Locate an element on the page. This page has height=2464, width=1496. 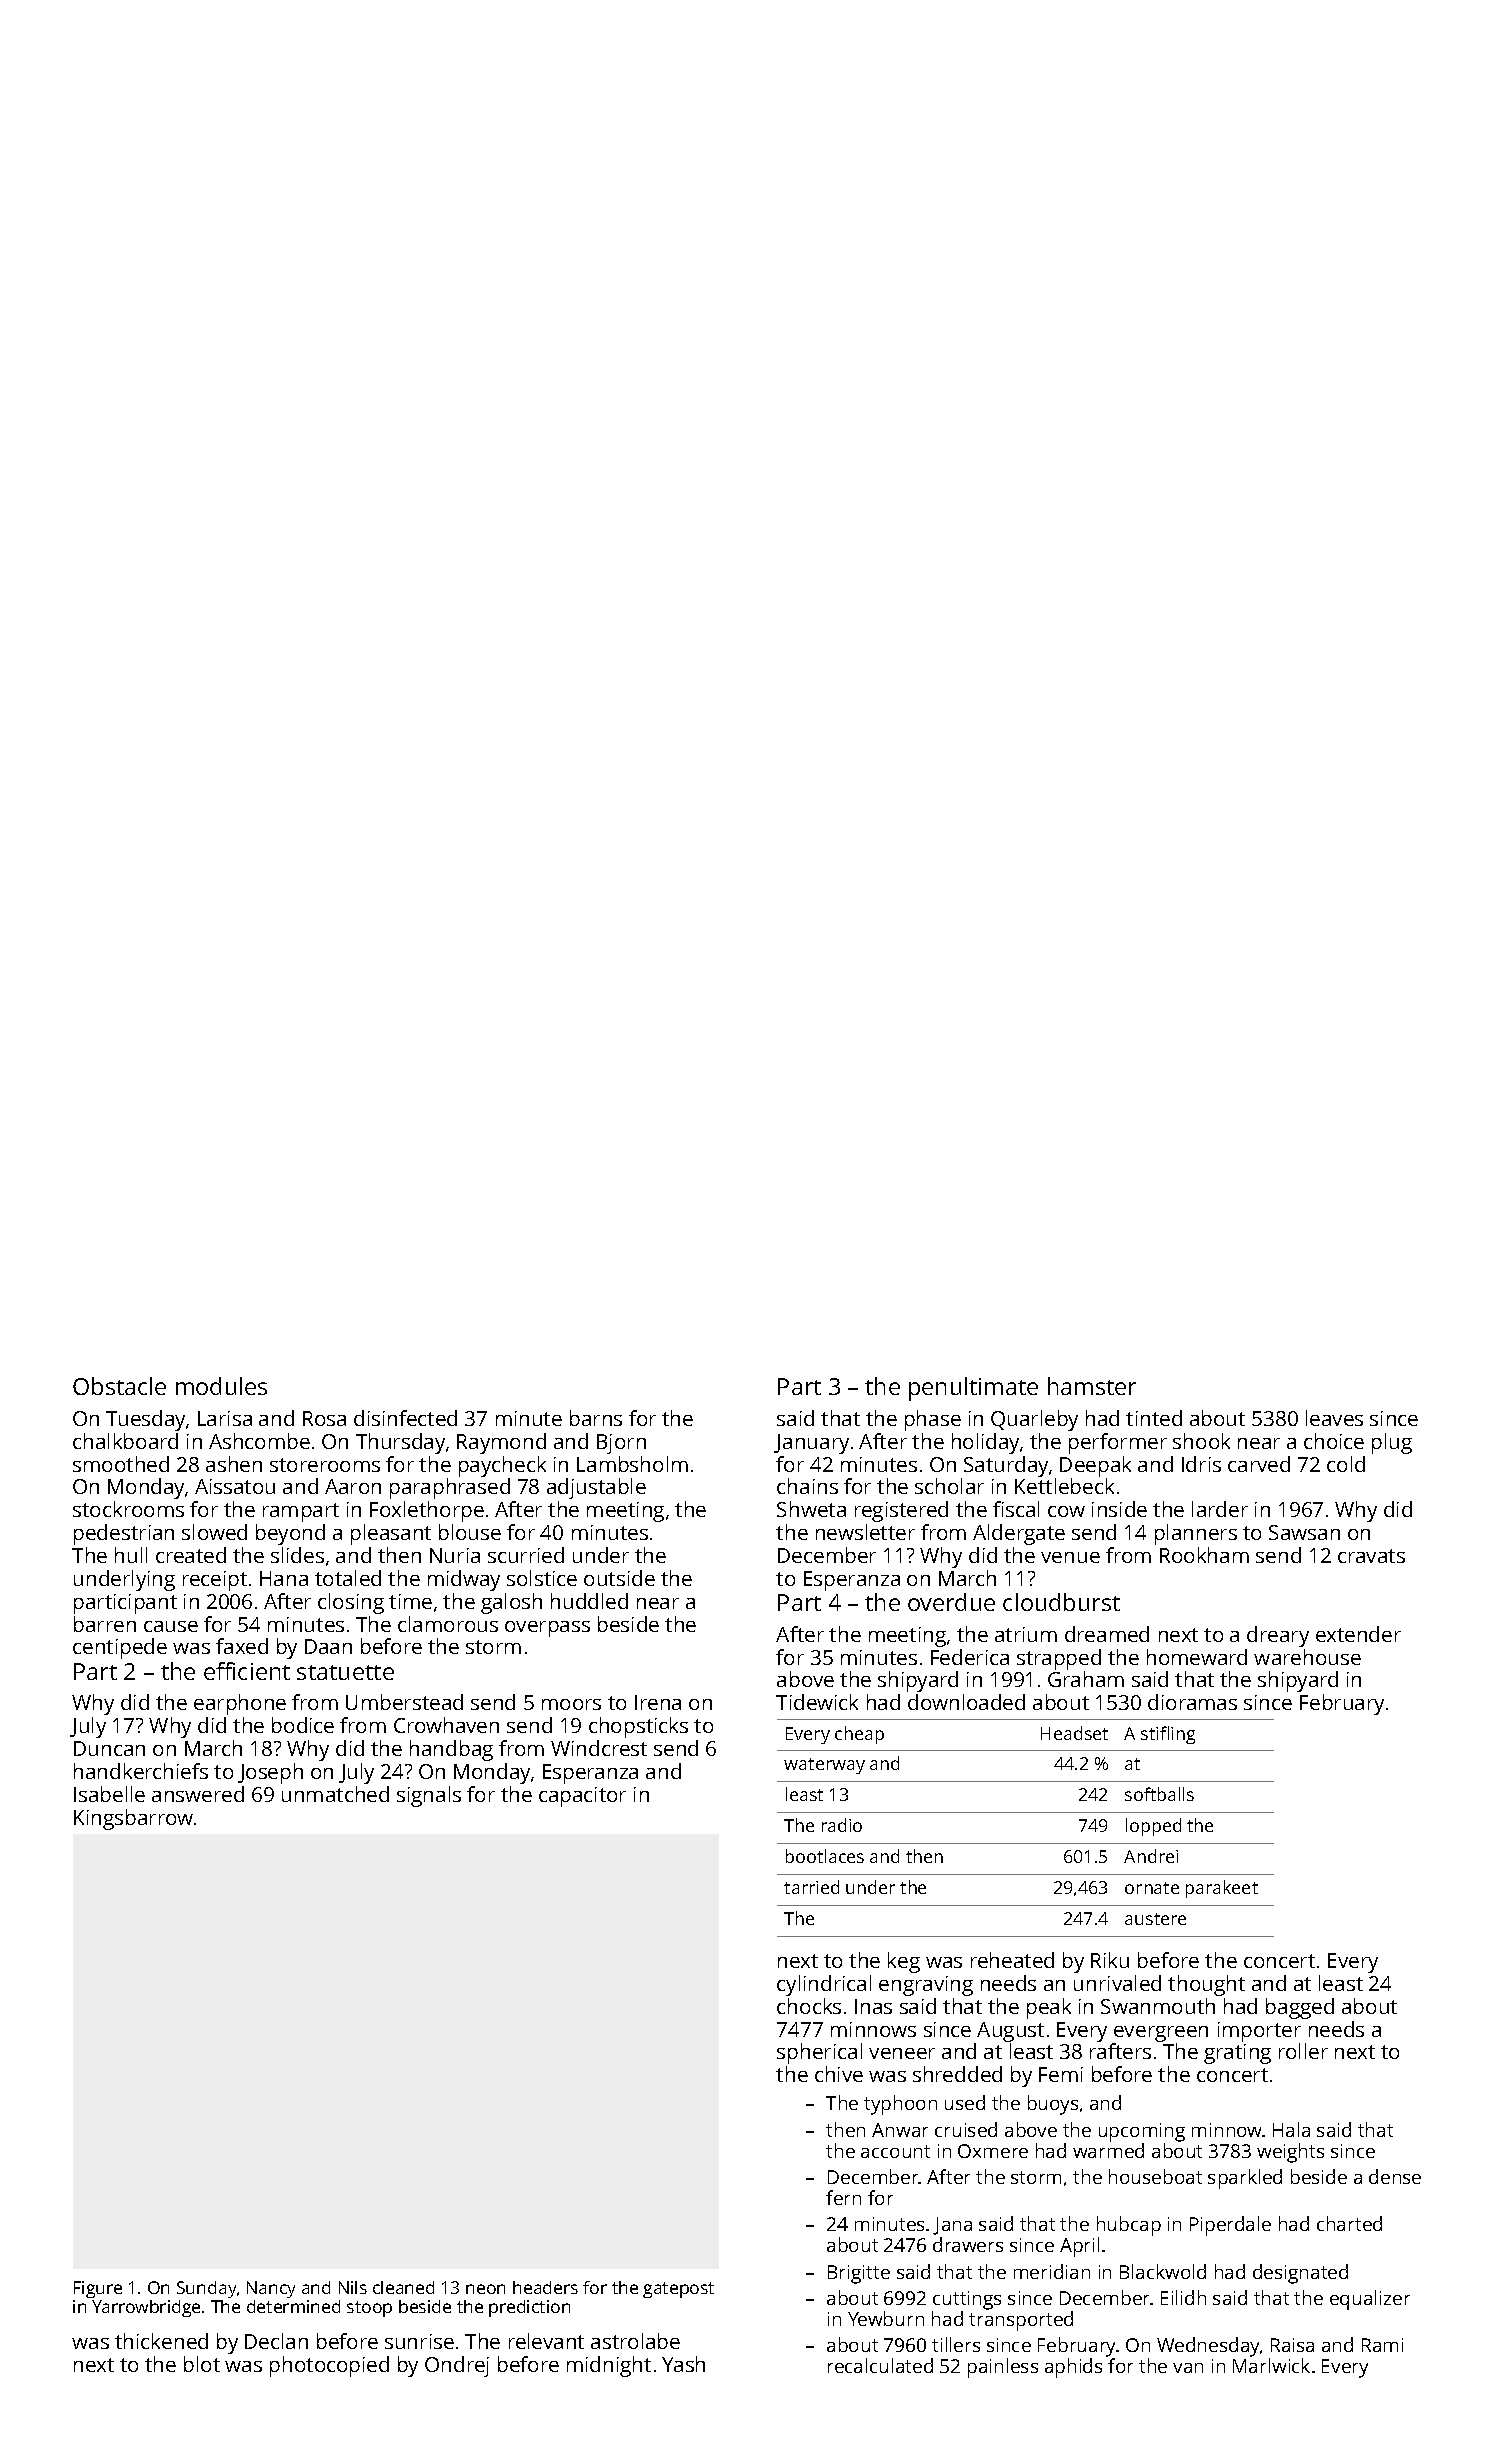
penultimate is located at coordinates (973, 1389).
